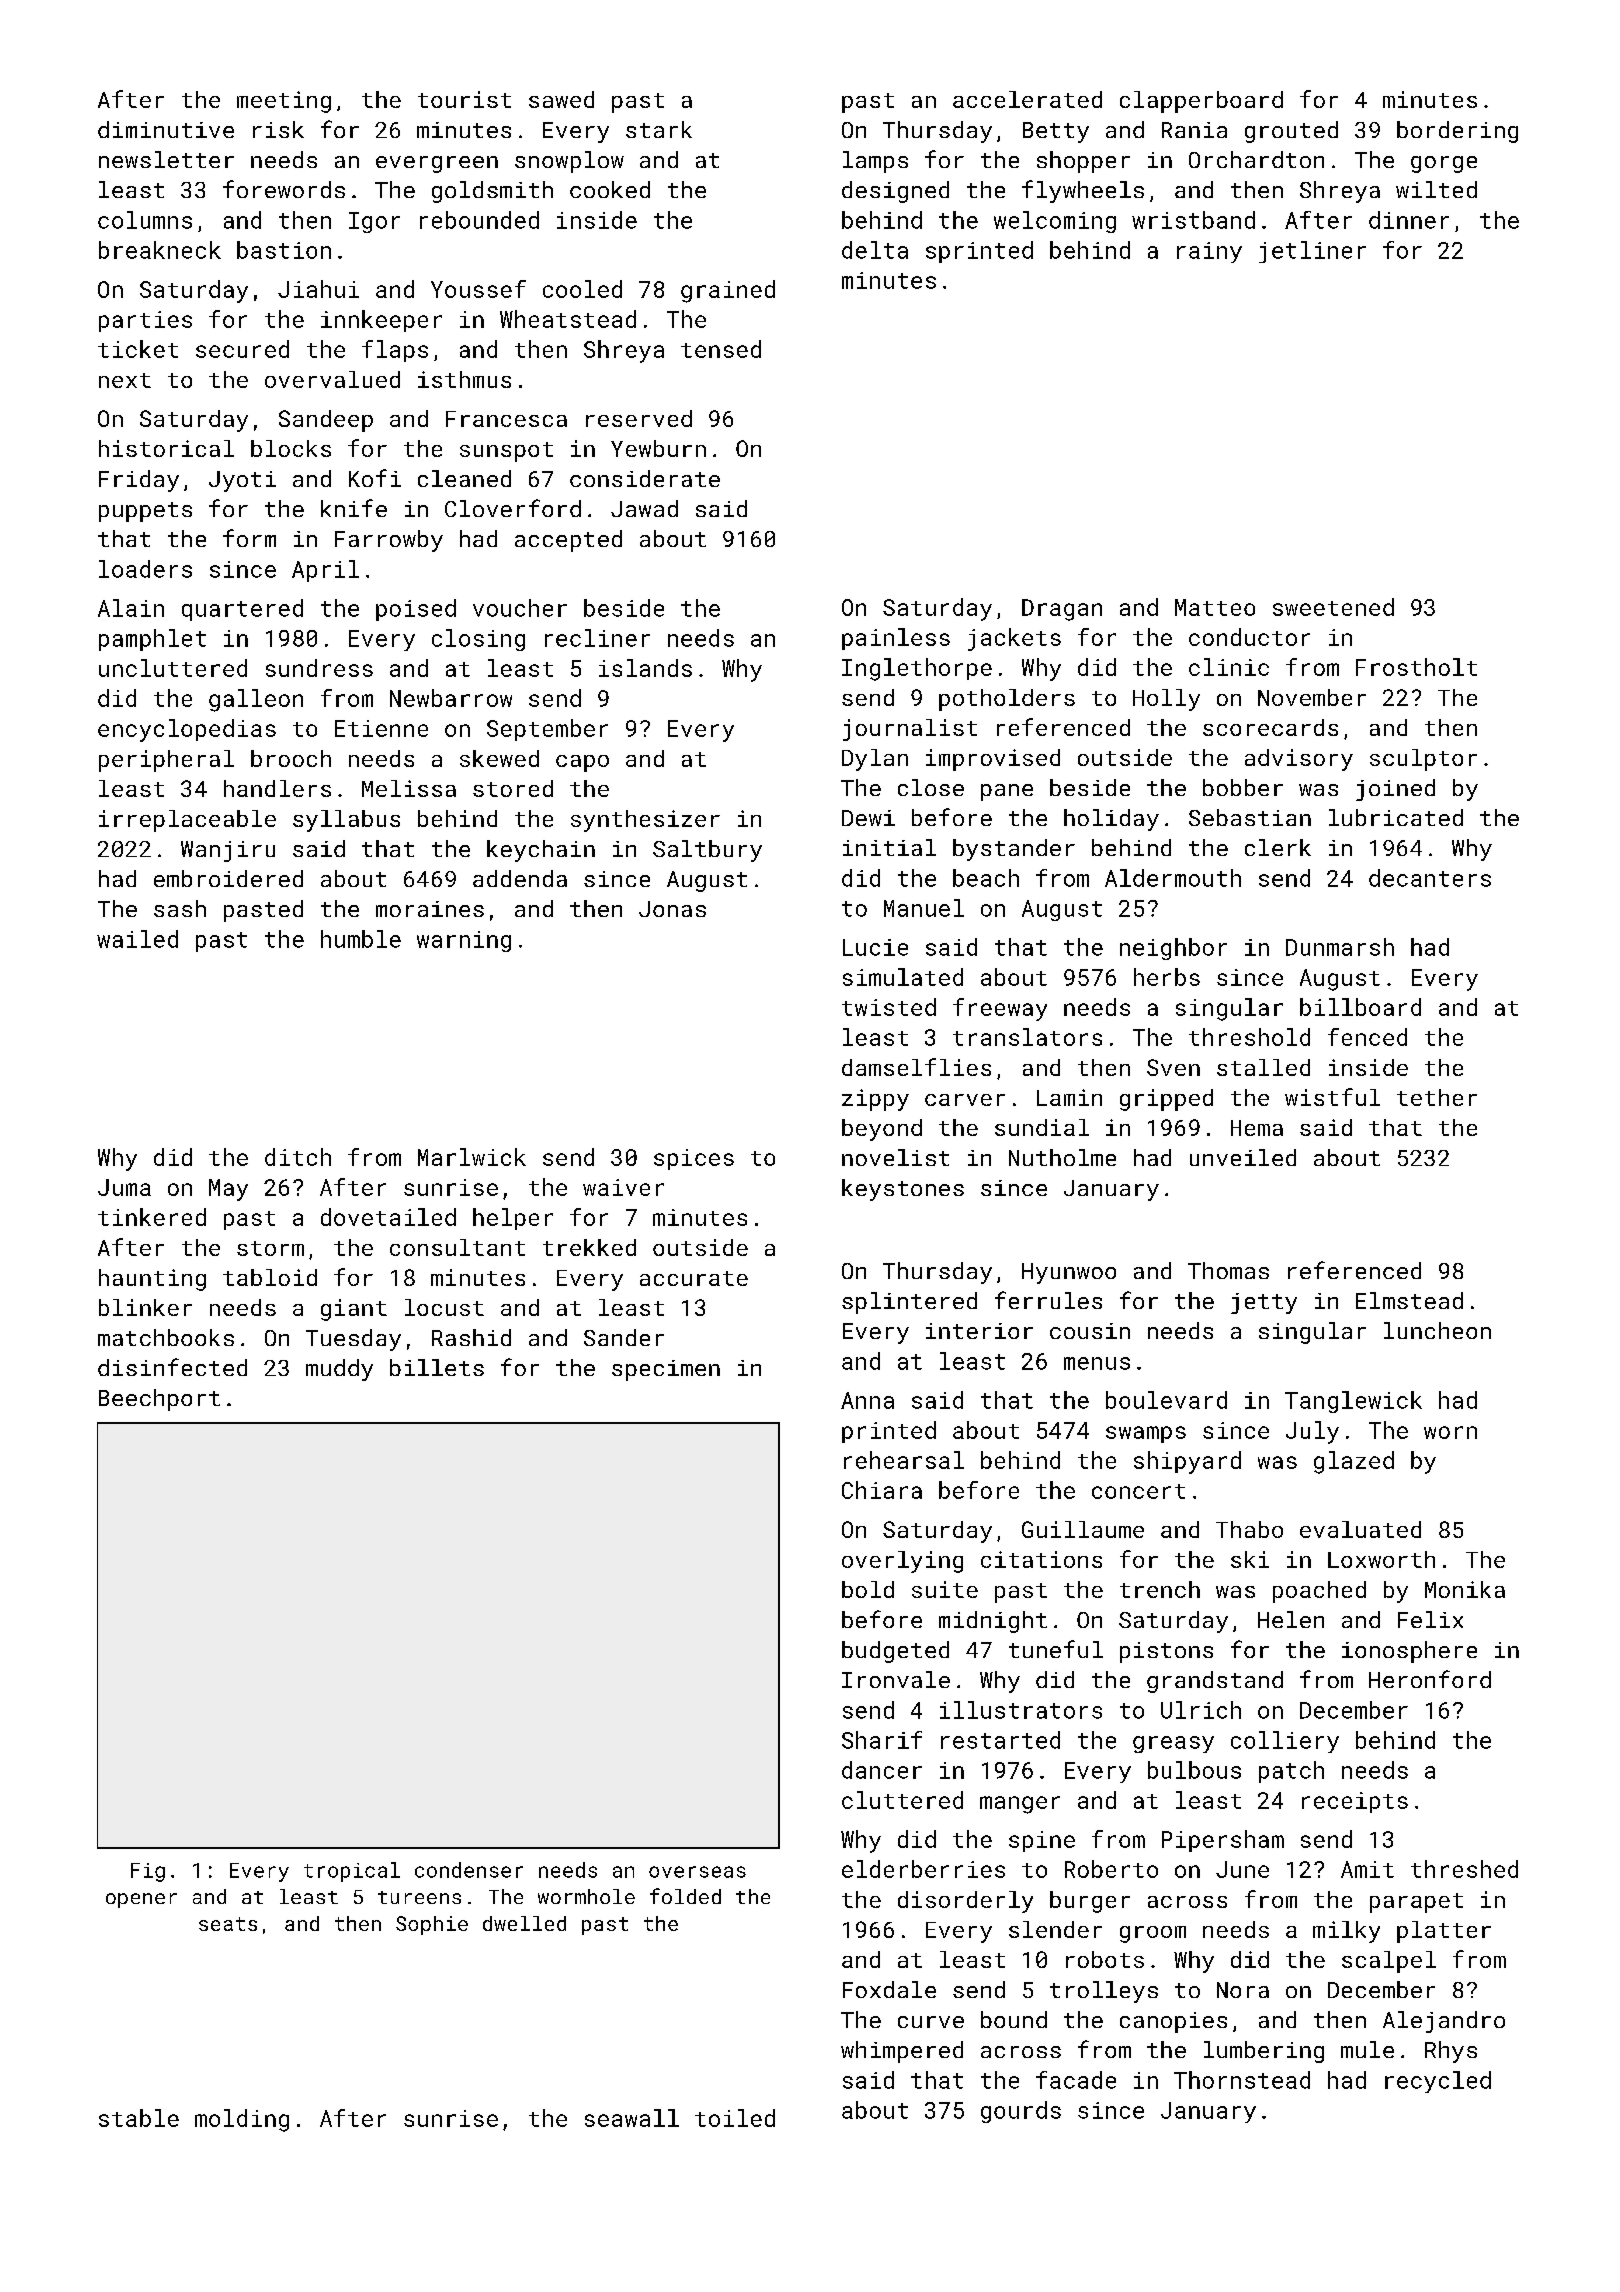 The height and width of the screenshot is (2292, 1620). I want to click on glazed, so click(1354, 1462).
